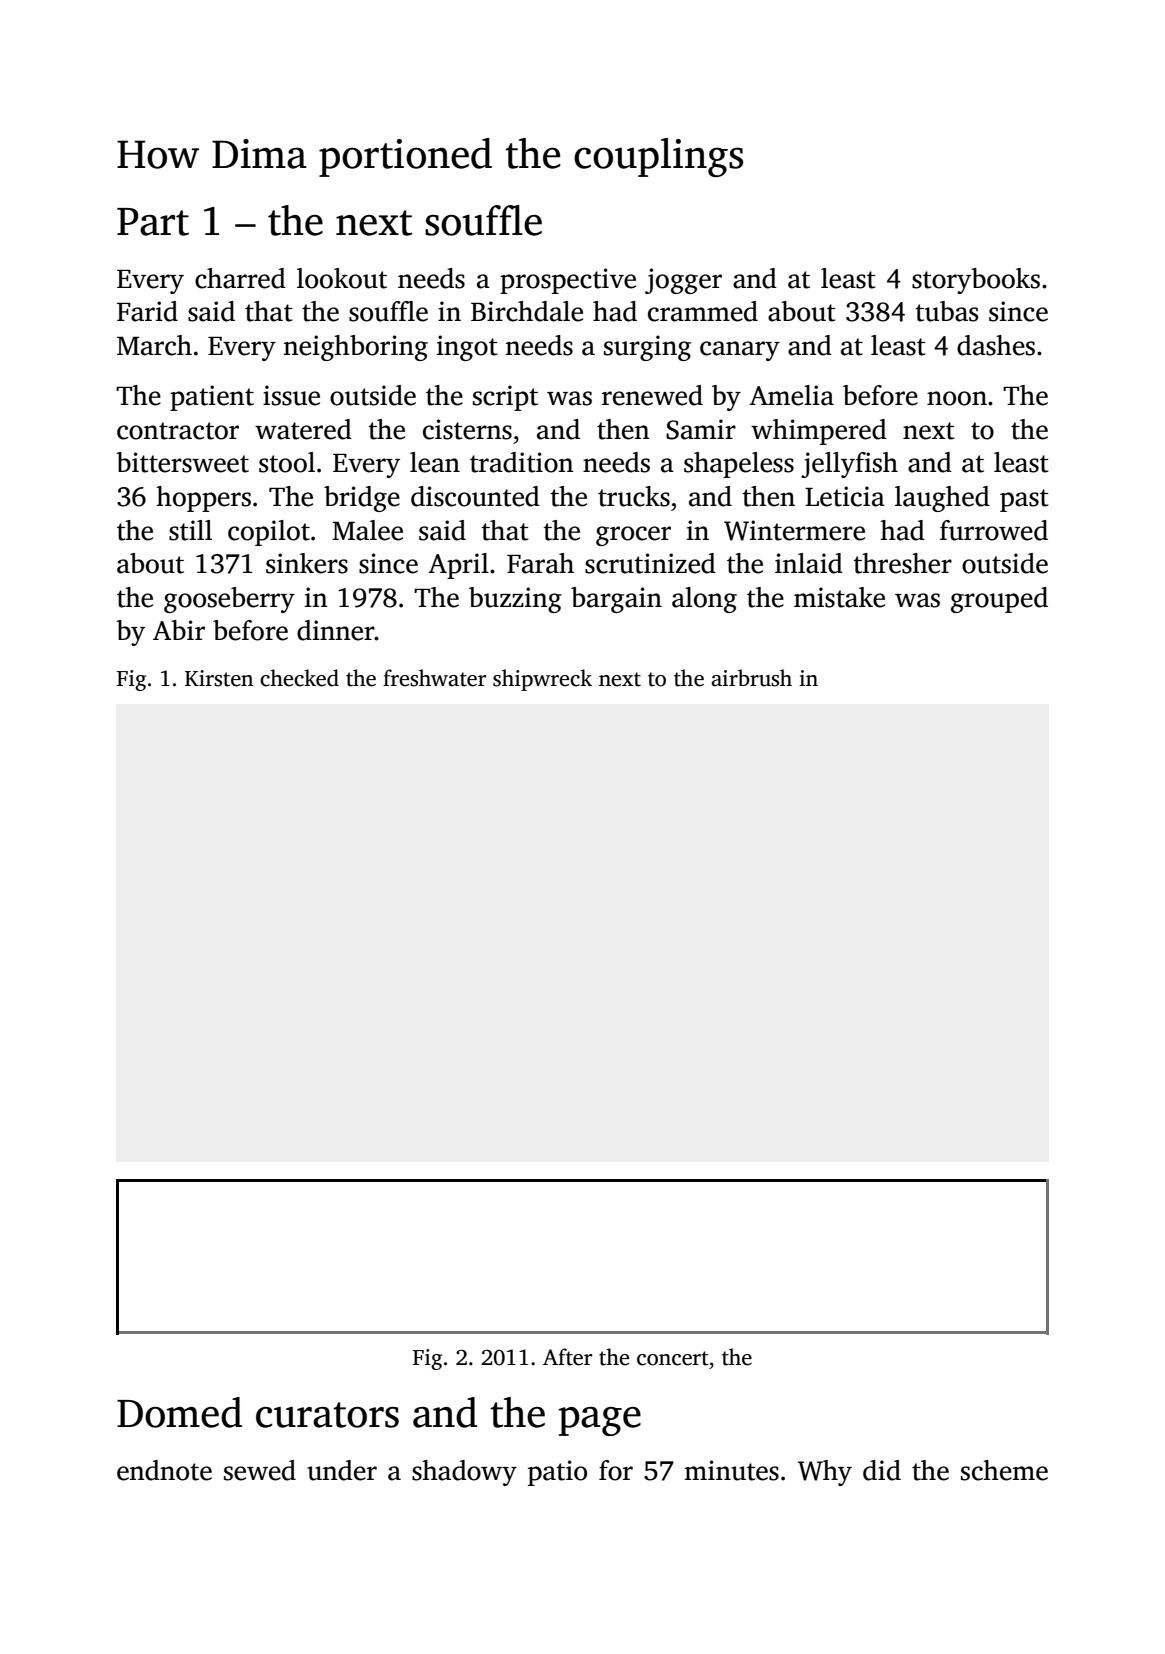 The image size is (1165, 1654). I want to click on endnote, so click(164, 1470).
